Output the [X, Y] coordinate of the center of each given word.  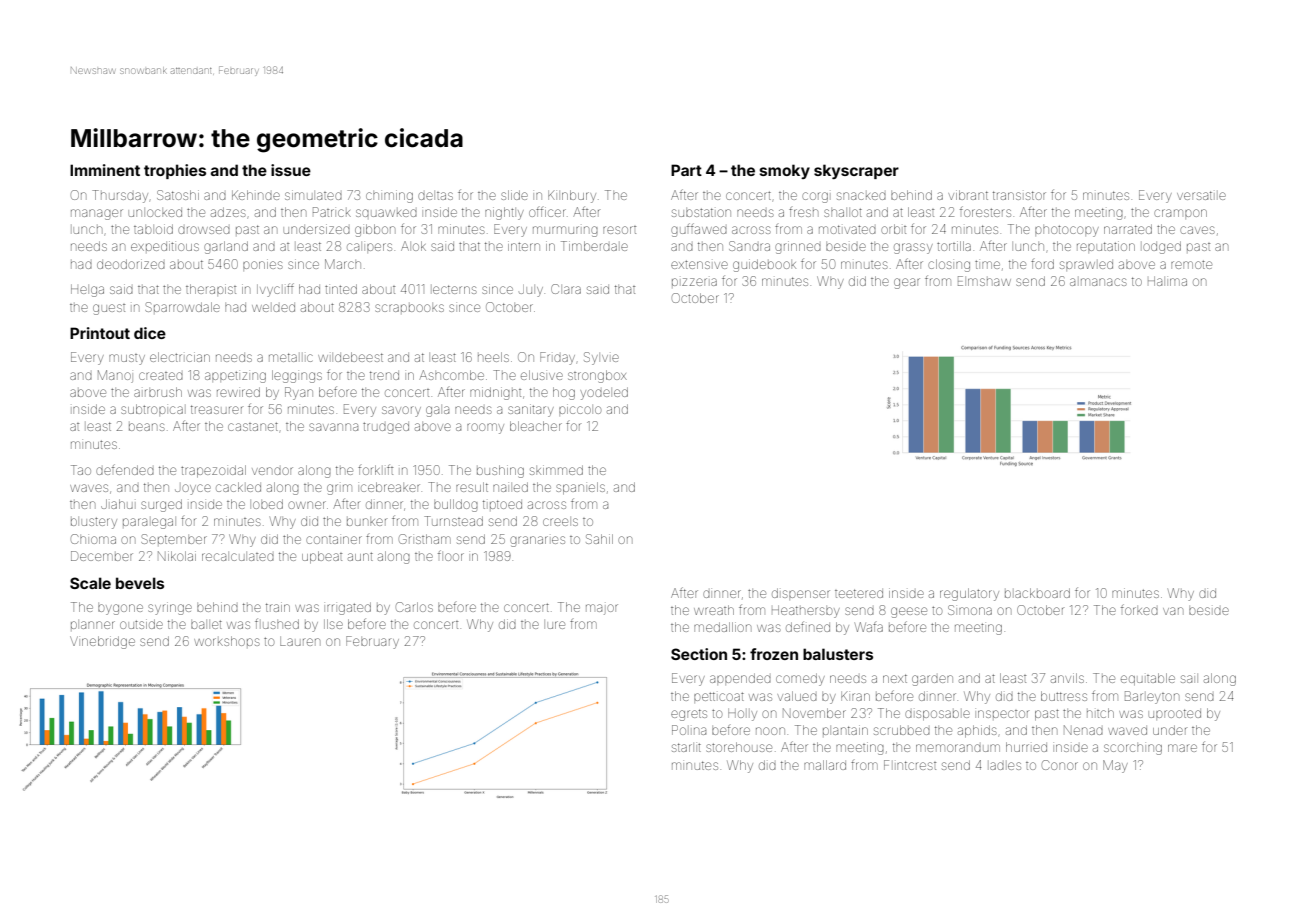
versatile [1201, 195]
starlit [686, 747]
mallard [825, 765]
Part [686, 170]
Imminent [105, 170]
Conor [1060, 765]
